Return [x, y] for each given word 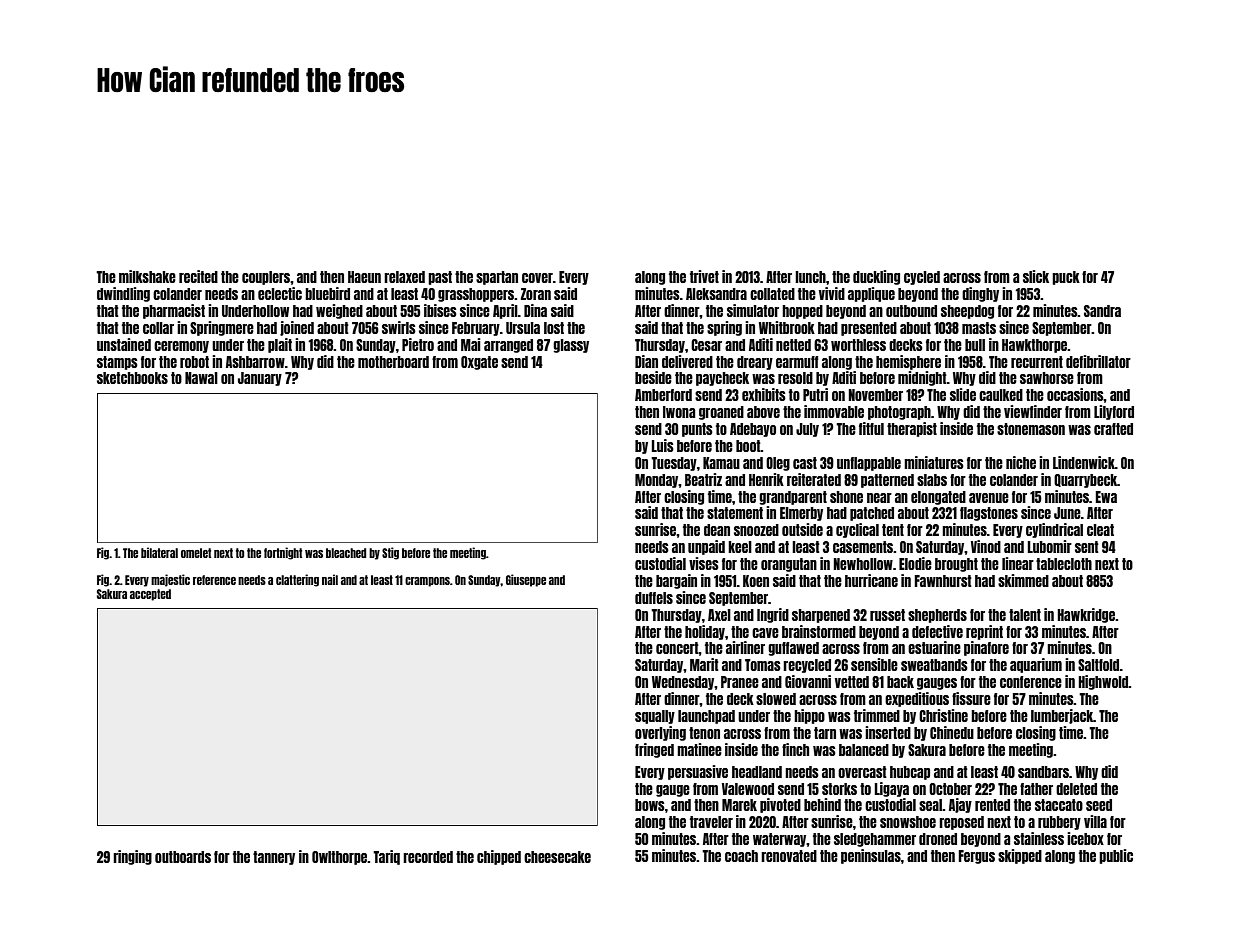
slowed [776, 699]
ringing [132, 857]
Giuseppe [526, 580]
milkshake [147, 276]
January [260, 379]
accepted [150, 595]
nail [330, 579]
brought [956, 565]
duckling [876, 277]
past [440, 278]
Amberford [663, 395]
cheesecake [557, 857]
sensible [874, 664]
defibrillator [1098, 361]
